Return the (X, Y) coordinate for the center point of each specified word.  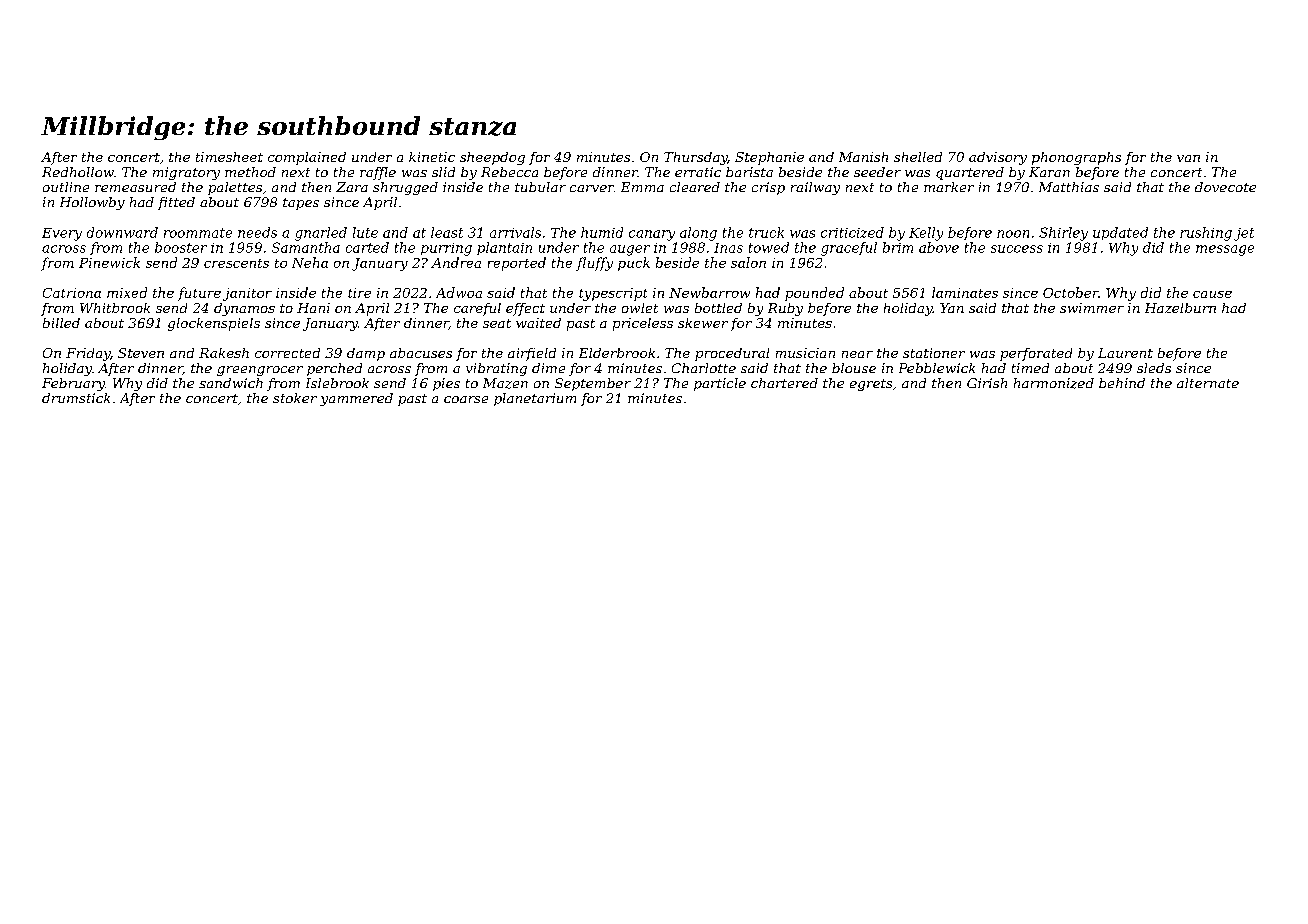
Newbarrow (709, 292)
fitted (176, 203)
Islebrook (337, 383)
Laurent (1125, 353)
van (1188, 158)
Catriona (72, 293)
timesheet (229, 157)
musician (805, 353)
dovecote (1225, 187)
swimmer (1092, 308)
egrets (871, 385)
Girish (987, 383)
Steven (141, 353)
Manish (863, 157)
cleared (695, 187)
